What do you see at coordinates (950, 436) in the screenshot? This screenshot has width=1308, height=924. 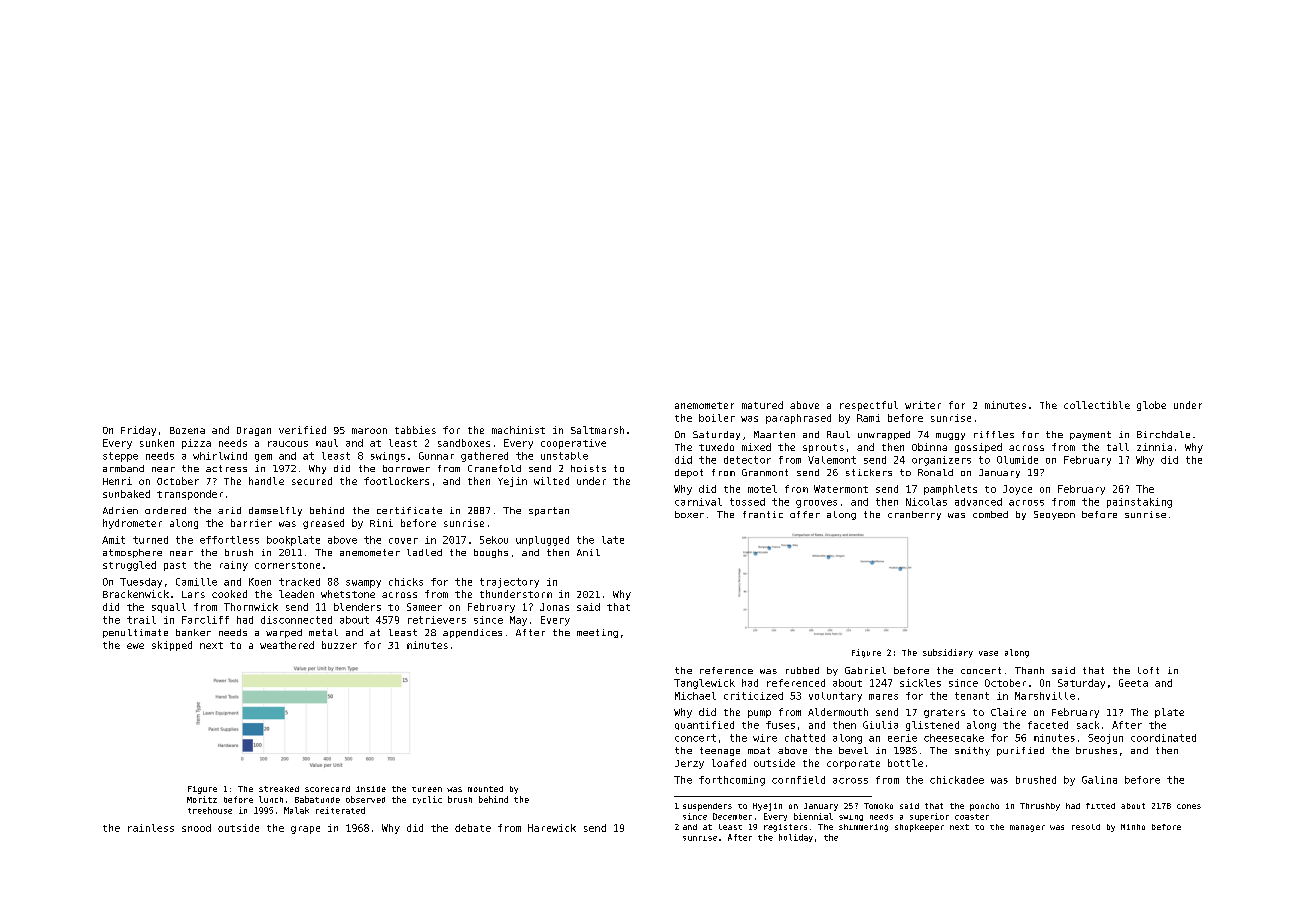 I see `muggy` at bounding box center [950, 436].
